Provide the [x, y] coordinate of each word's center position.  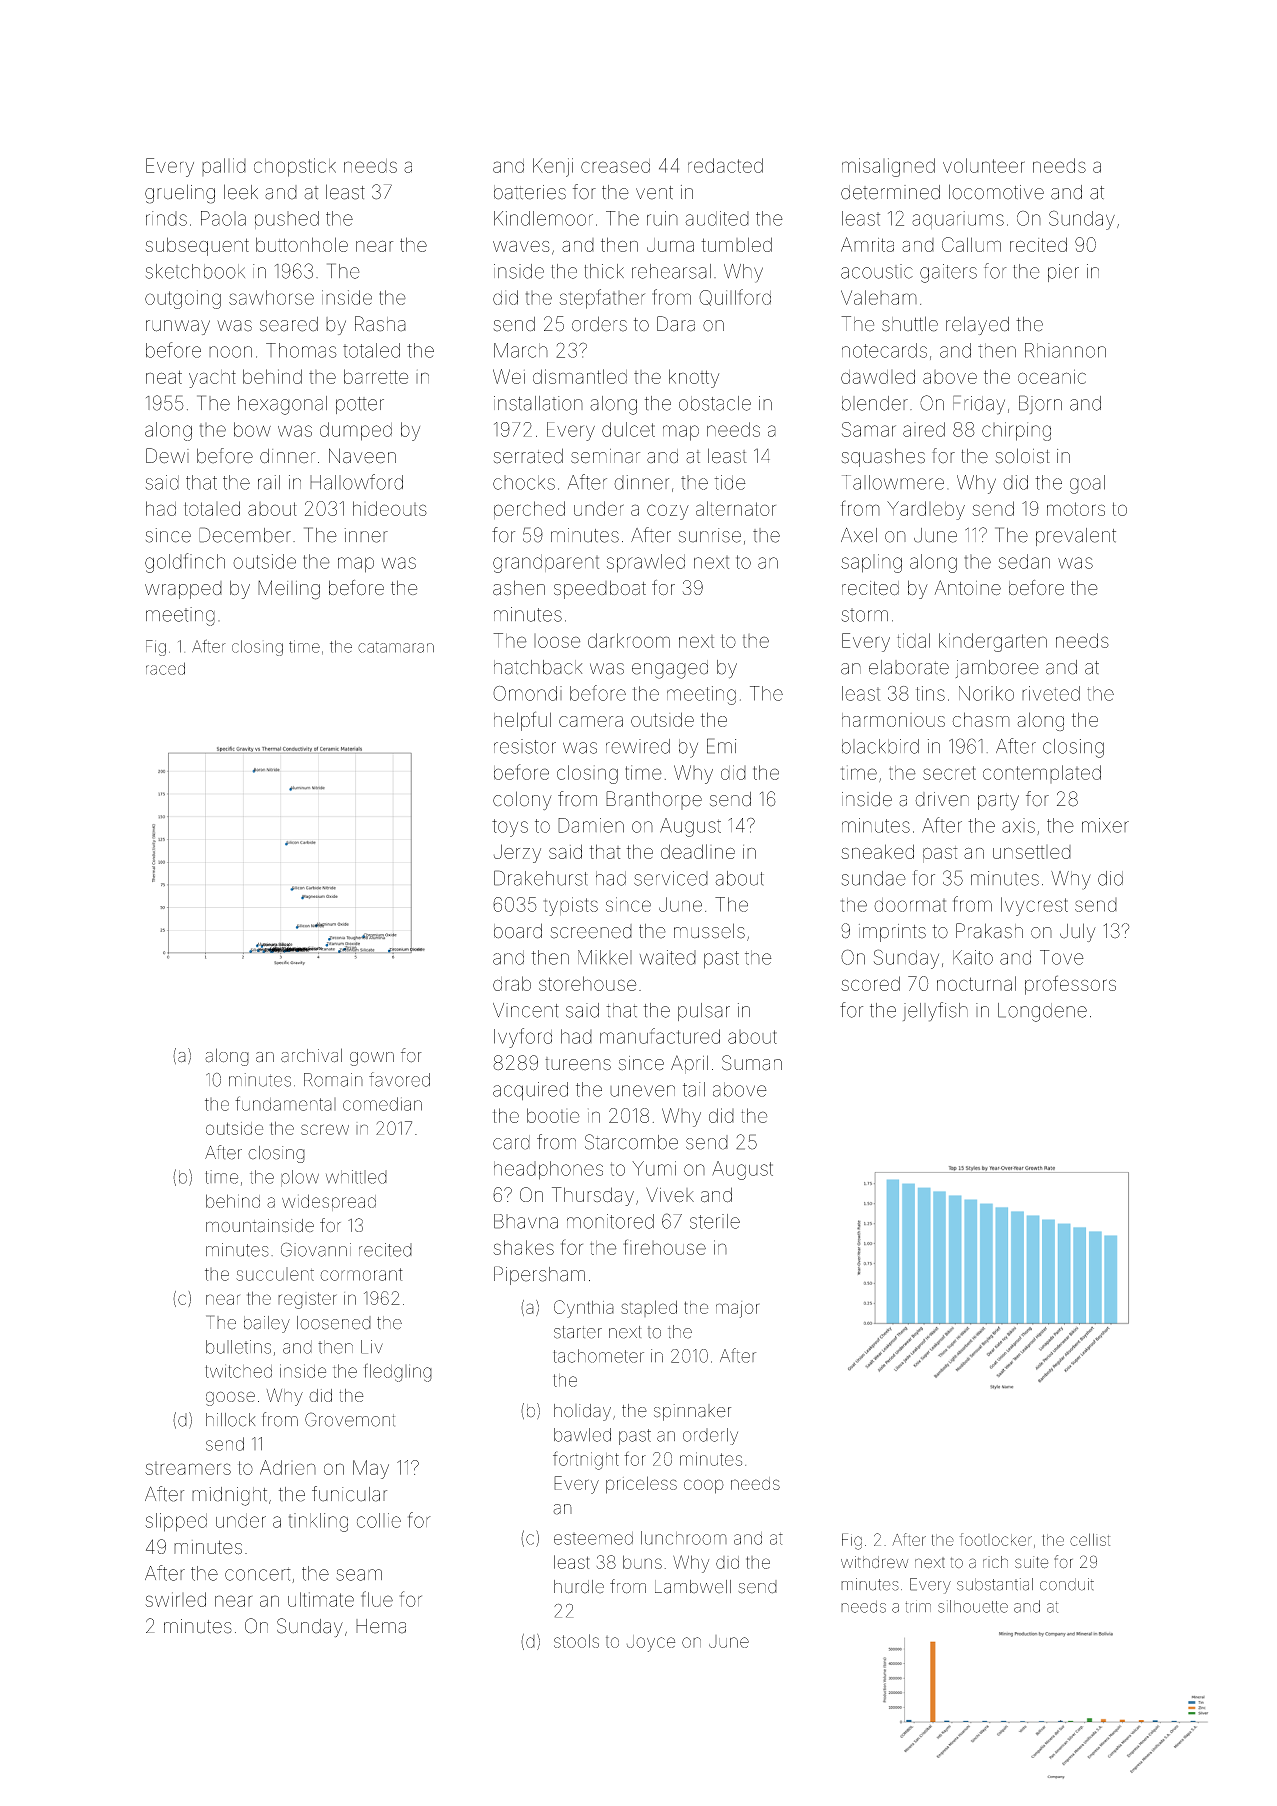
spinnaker [692, 1412]
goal [1087, 484]
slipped [176, 1522]
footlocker [996, 1539]
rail [269, 482]
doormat [910, 905]
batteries [530, 192]
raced [165, 668]
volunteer [984, 165]
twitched [238, 1371]
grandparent [546, 563]
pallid [224, 167]
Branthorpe [654, 800]
